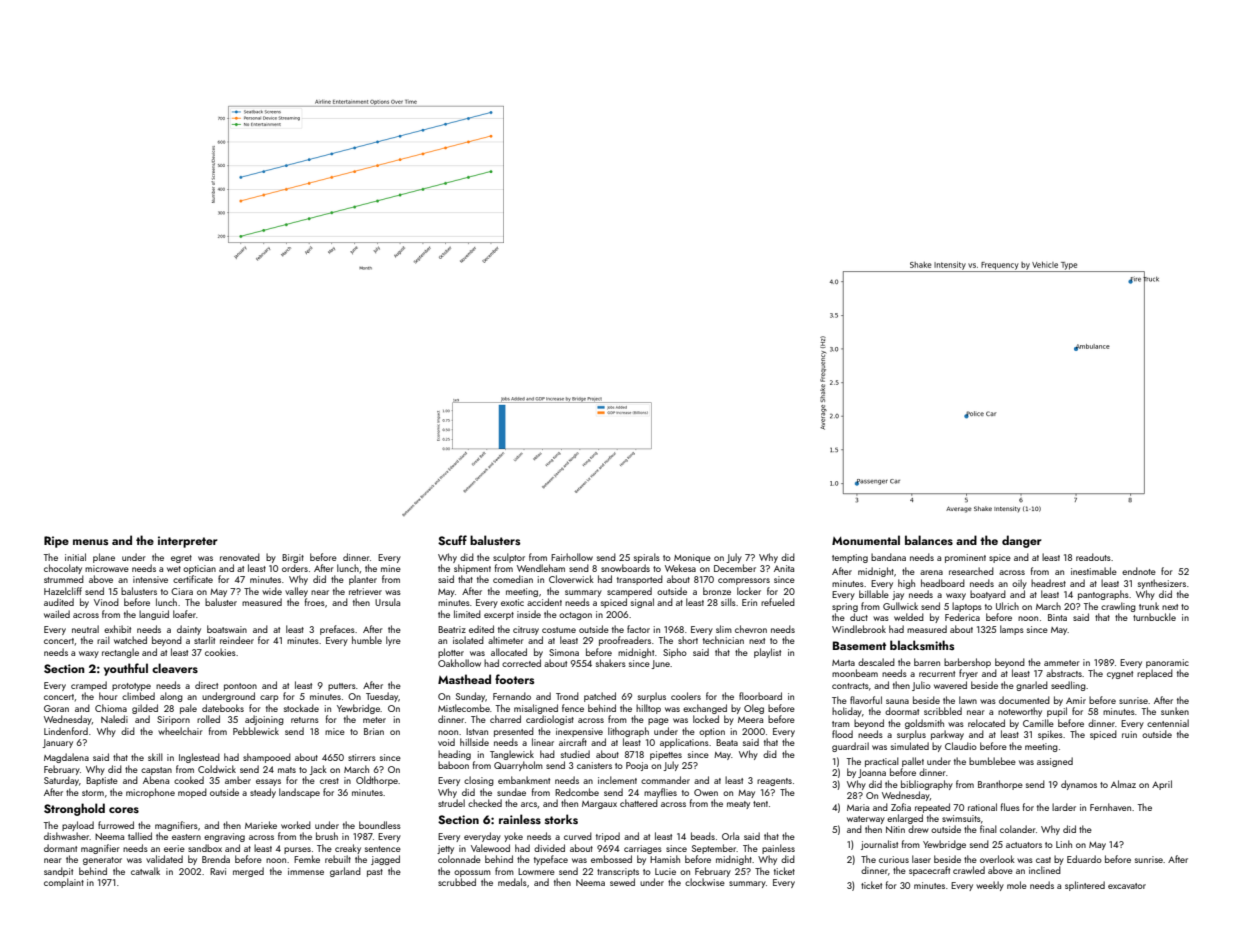 This document has height=952, width=1233. I want to click on costume, so click(559, 630).
